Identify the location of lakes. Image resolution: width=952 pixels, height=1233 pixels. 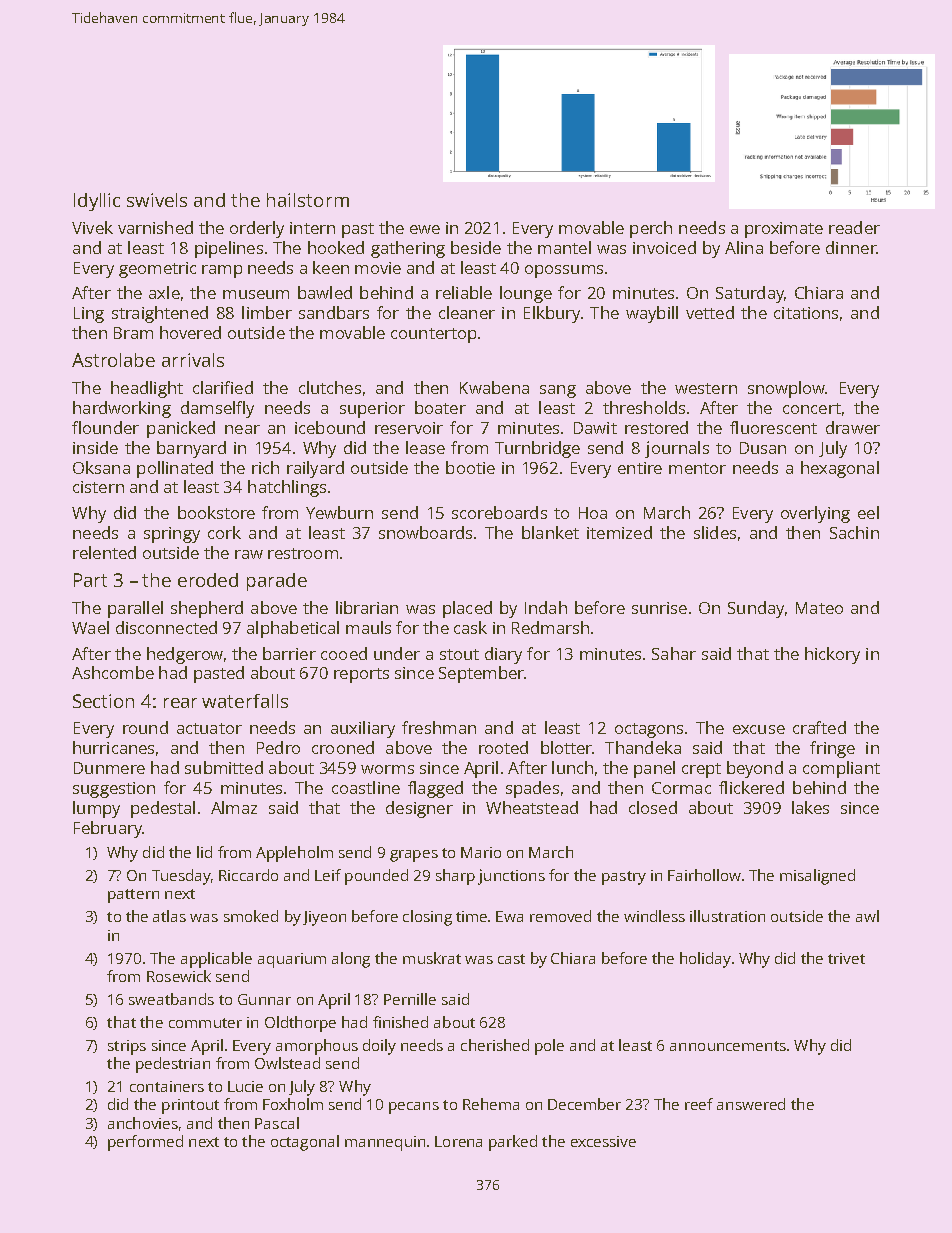
(810, 807).
